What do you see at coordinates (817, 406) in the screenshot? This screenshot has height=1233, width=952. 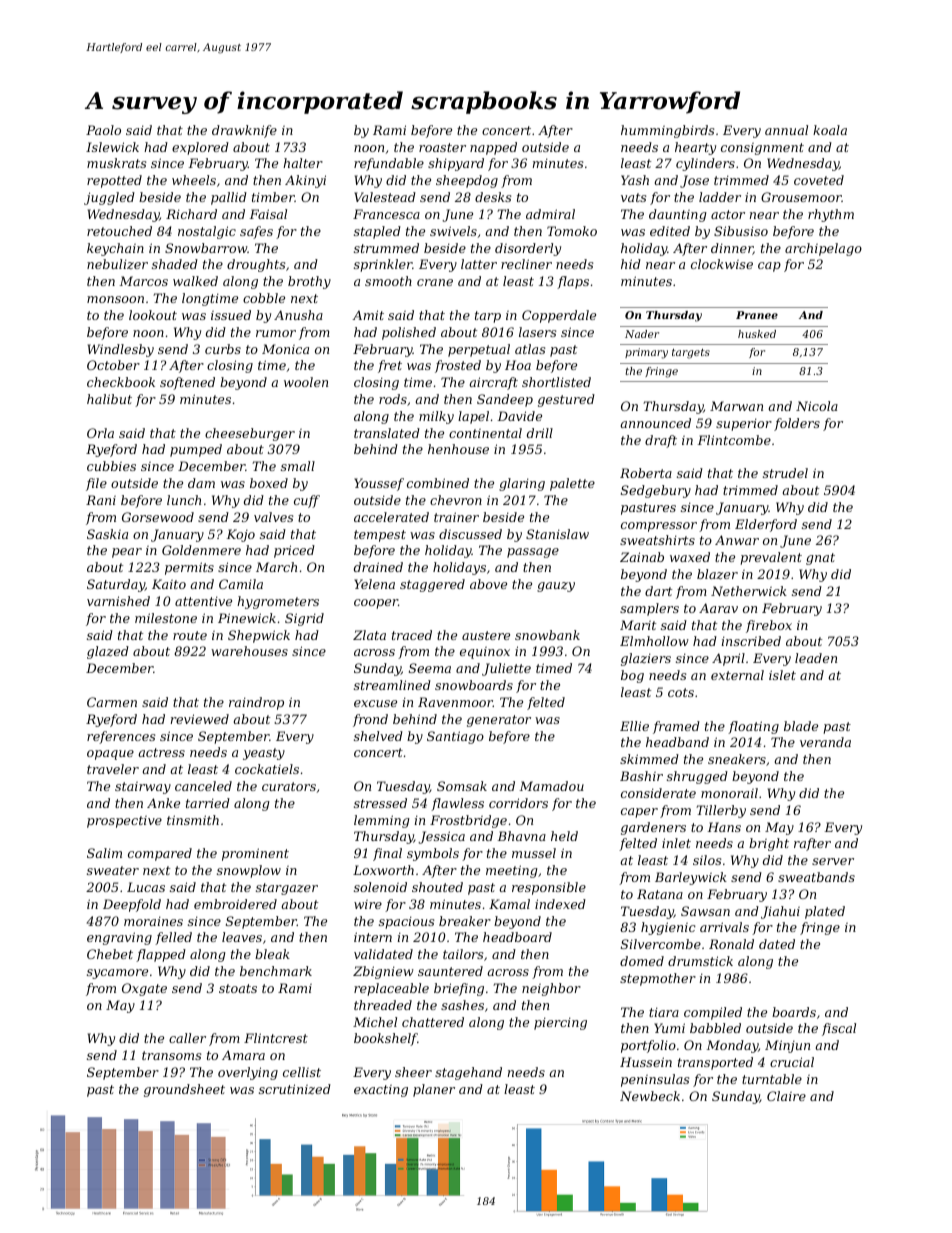 I see `Nicola` at bounding box center [817, 406].
